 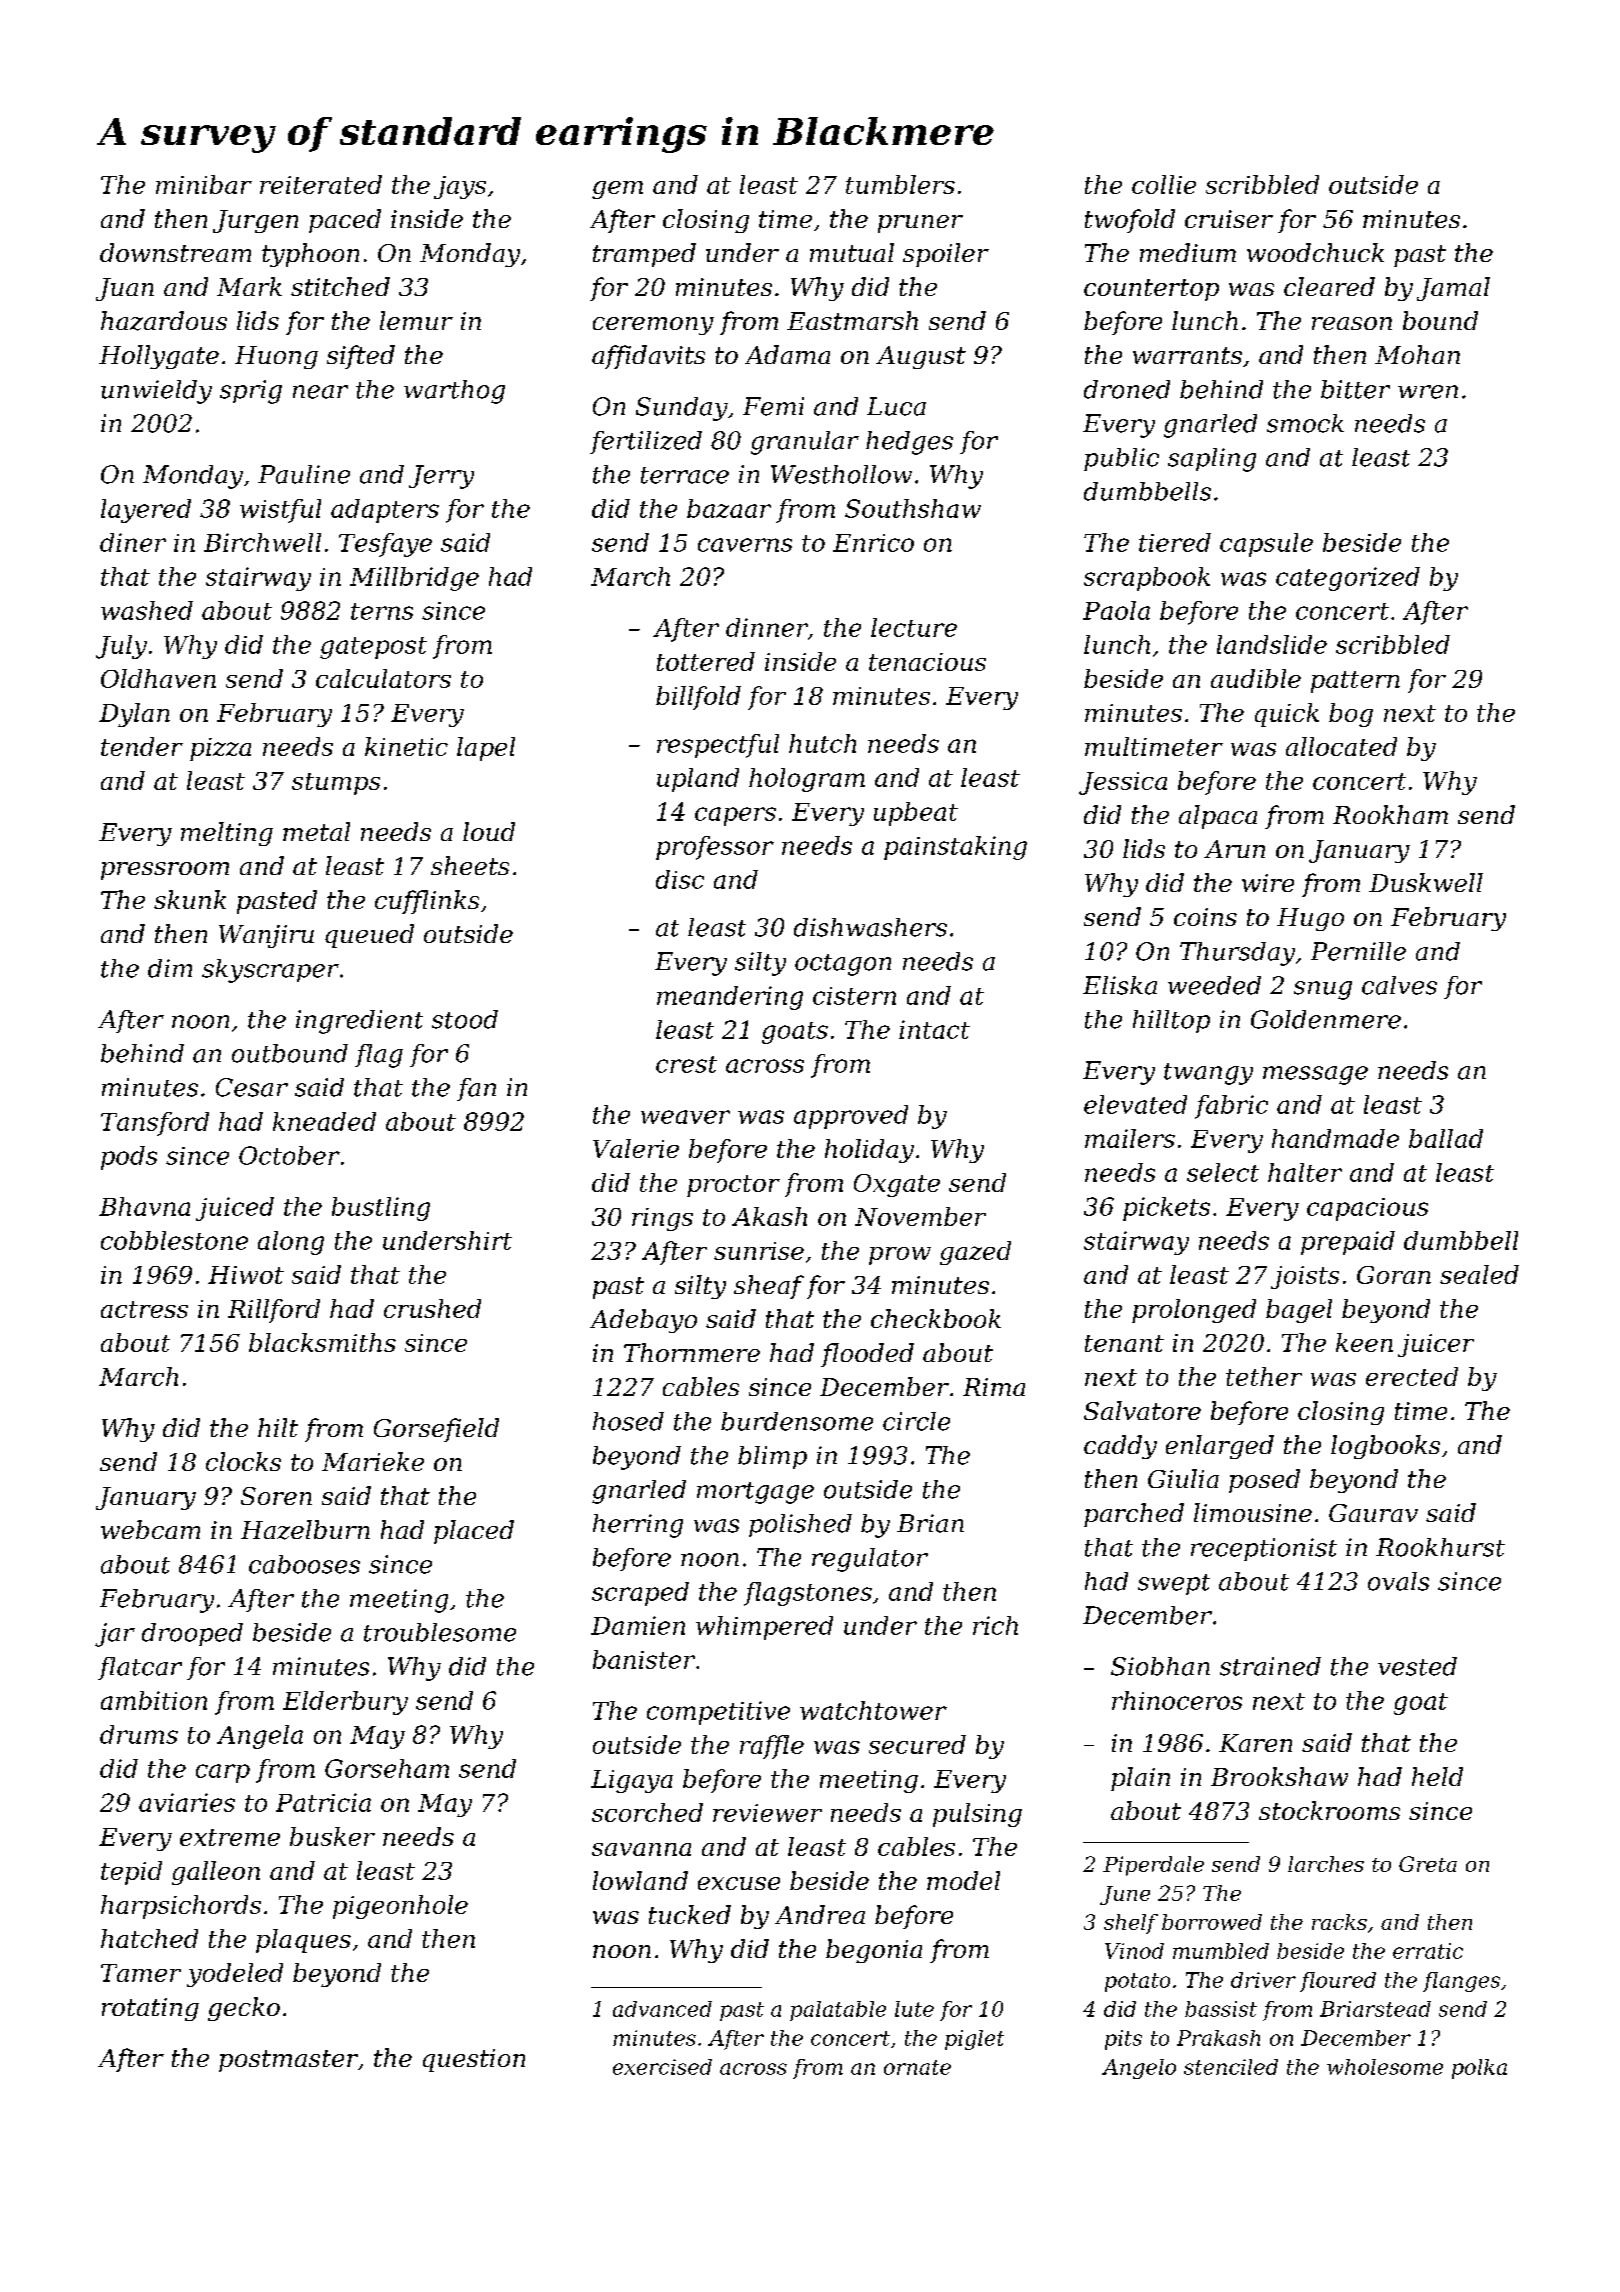 What do you see at coordinates (730, 998) in the screenshot?
I see `meandering` at bounding box center [730, 998].
